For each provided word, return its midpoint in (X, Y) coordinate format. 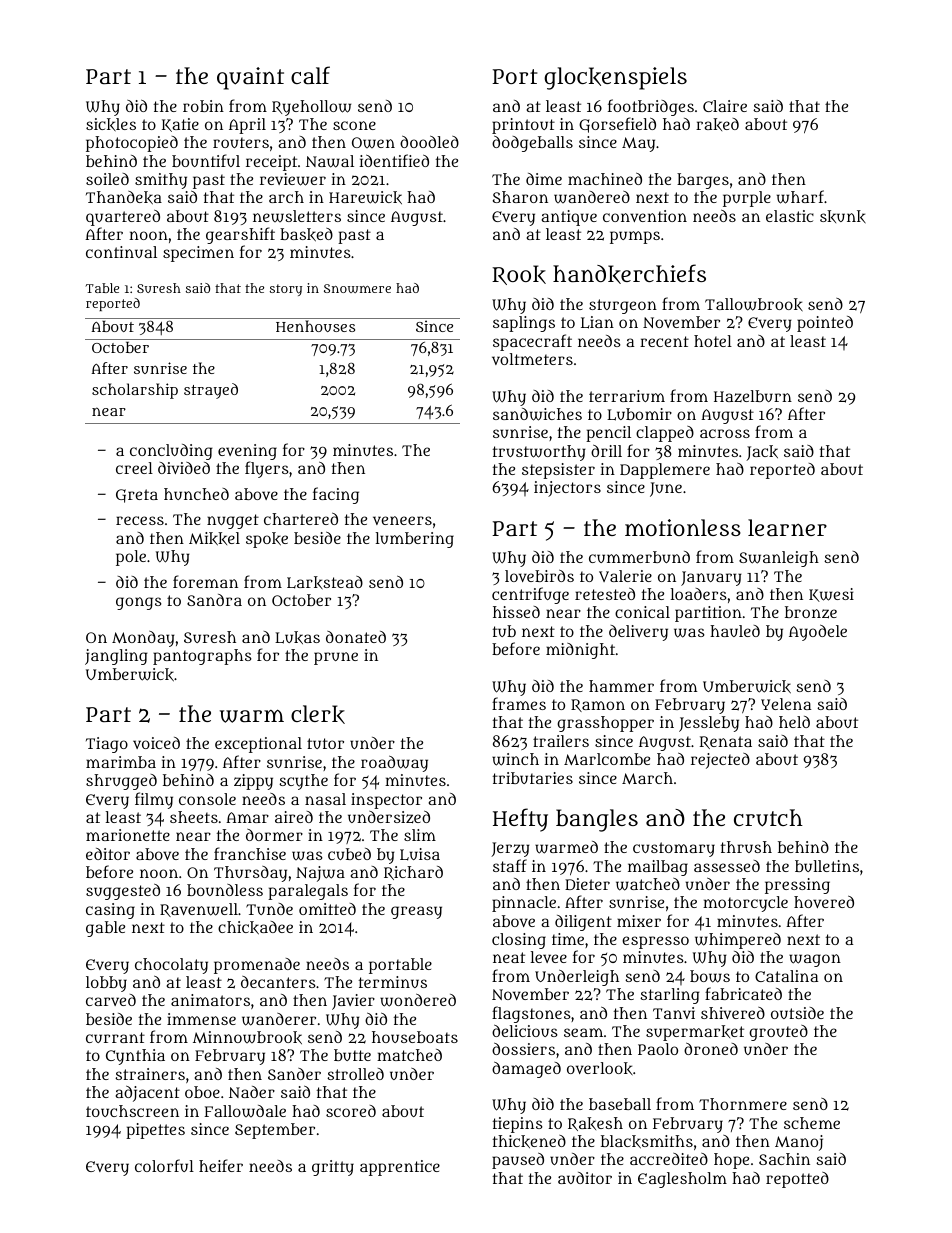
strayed (211, 391)
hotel (713, 341)
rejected (720, 761)
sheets (194, 817)
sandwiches (537, 414)
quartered (123, 218)
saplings (524, 324)
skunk (843, 216)
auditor (585, 1178)
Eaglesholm (682, 1180)
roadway (394, 764)
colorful (164, 1165)
